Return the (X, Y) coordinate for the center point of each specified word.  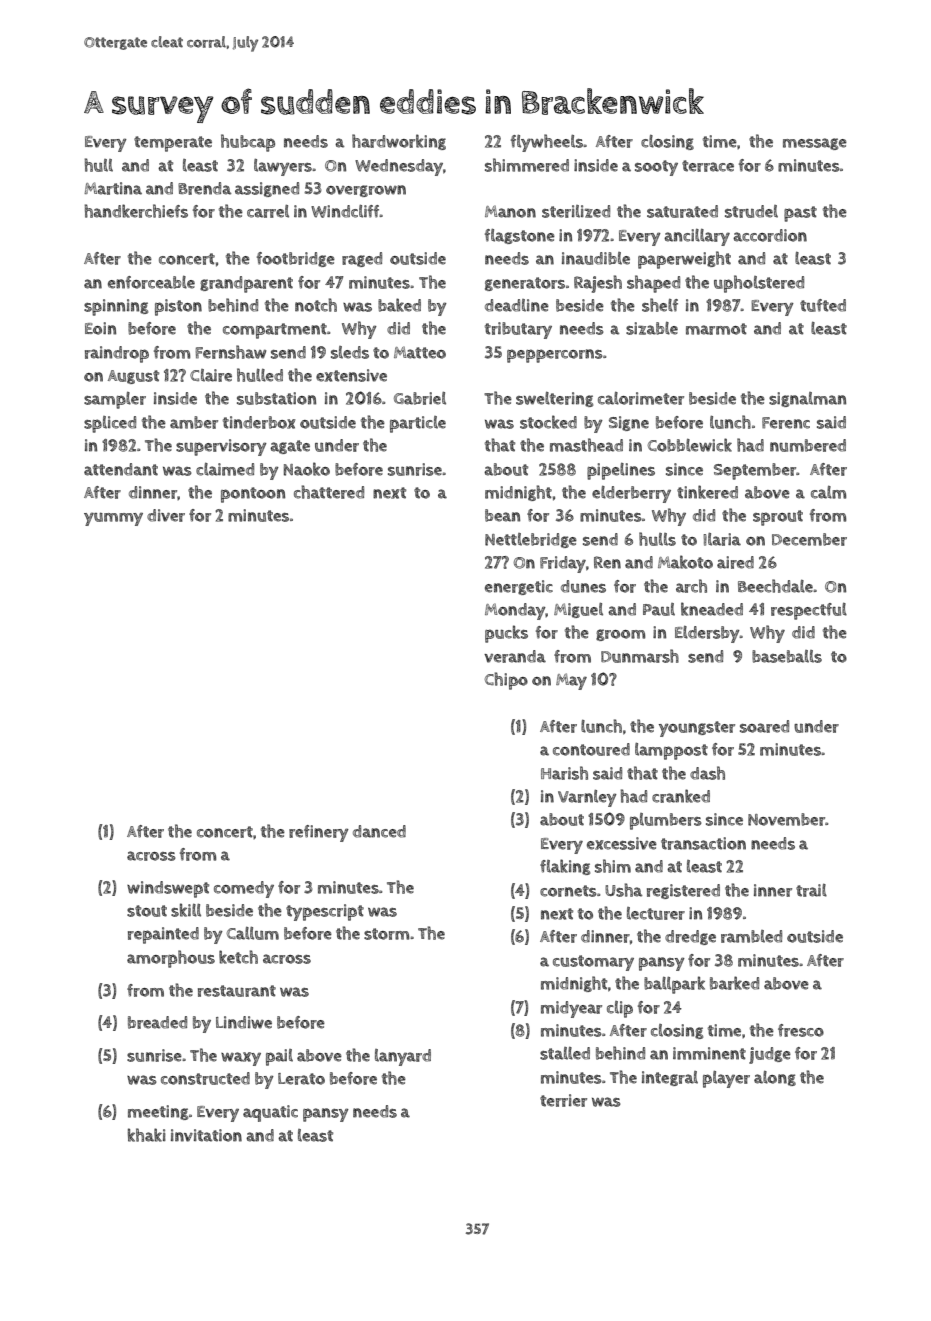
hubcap (248, 143)
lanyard (403, 1057)
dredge (690, 937)
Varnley (587, 798)
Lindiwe (244, 1022)
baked (399, 305)
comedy (244, 889)
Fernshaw (230, 352)
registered (683, 891)
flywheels (547, 143)
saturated (682, 211)
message (815, 144)
